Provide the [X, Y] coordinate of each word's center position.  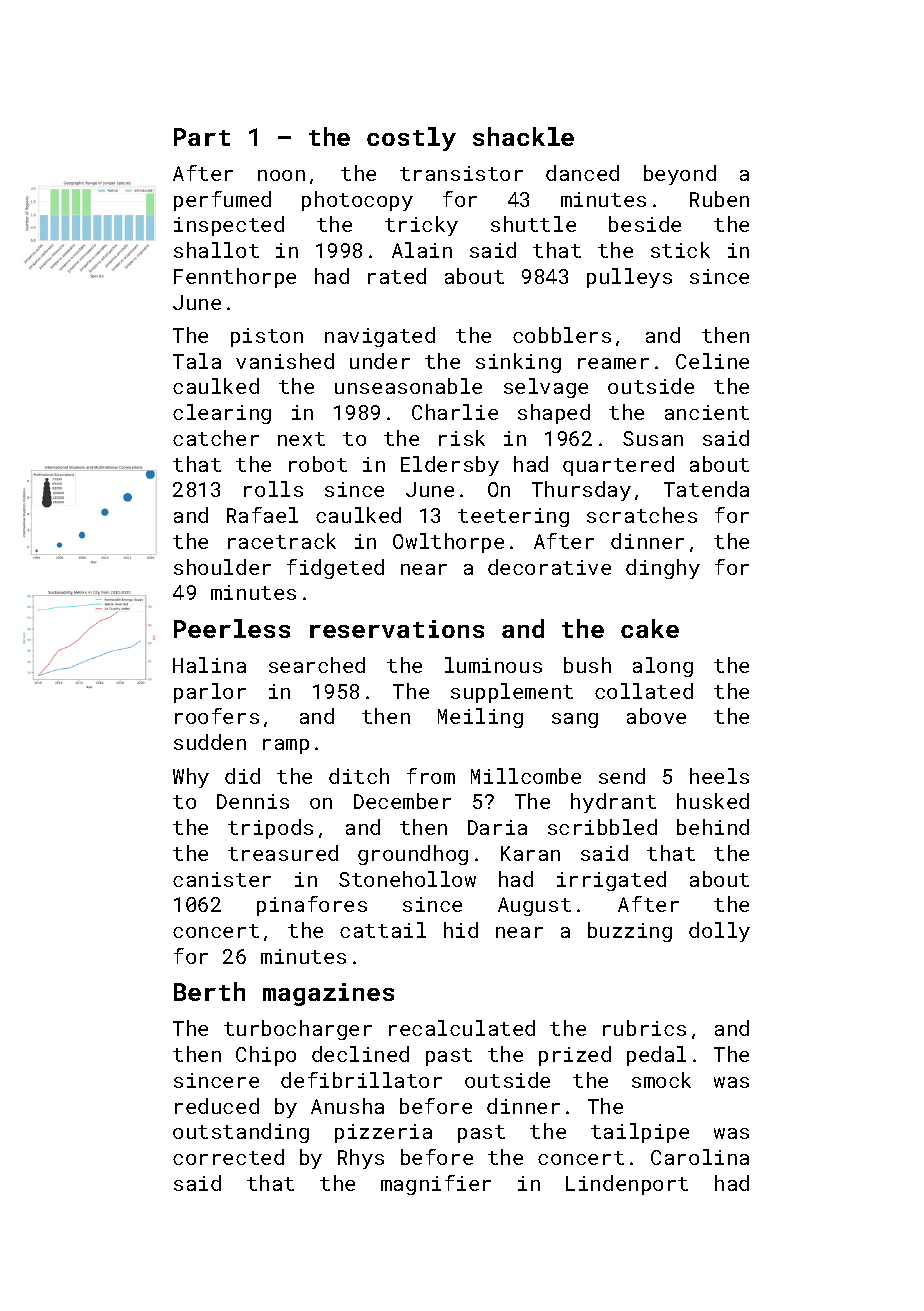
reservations [397, 629]
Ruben [719, 199]
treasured [283, 853]
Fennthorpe [235, 278]
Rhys [361, 1159]
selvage [546, 388]
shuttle [533, 224]
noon [281, 175]
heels [719, 776]
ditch [359, 776]
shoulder [222, 567]
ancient [707, 412]
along [663, 667]
